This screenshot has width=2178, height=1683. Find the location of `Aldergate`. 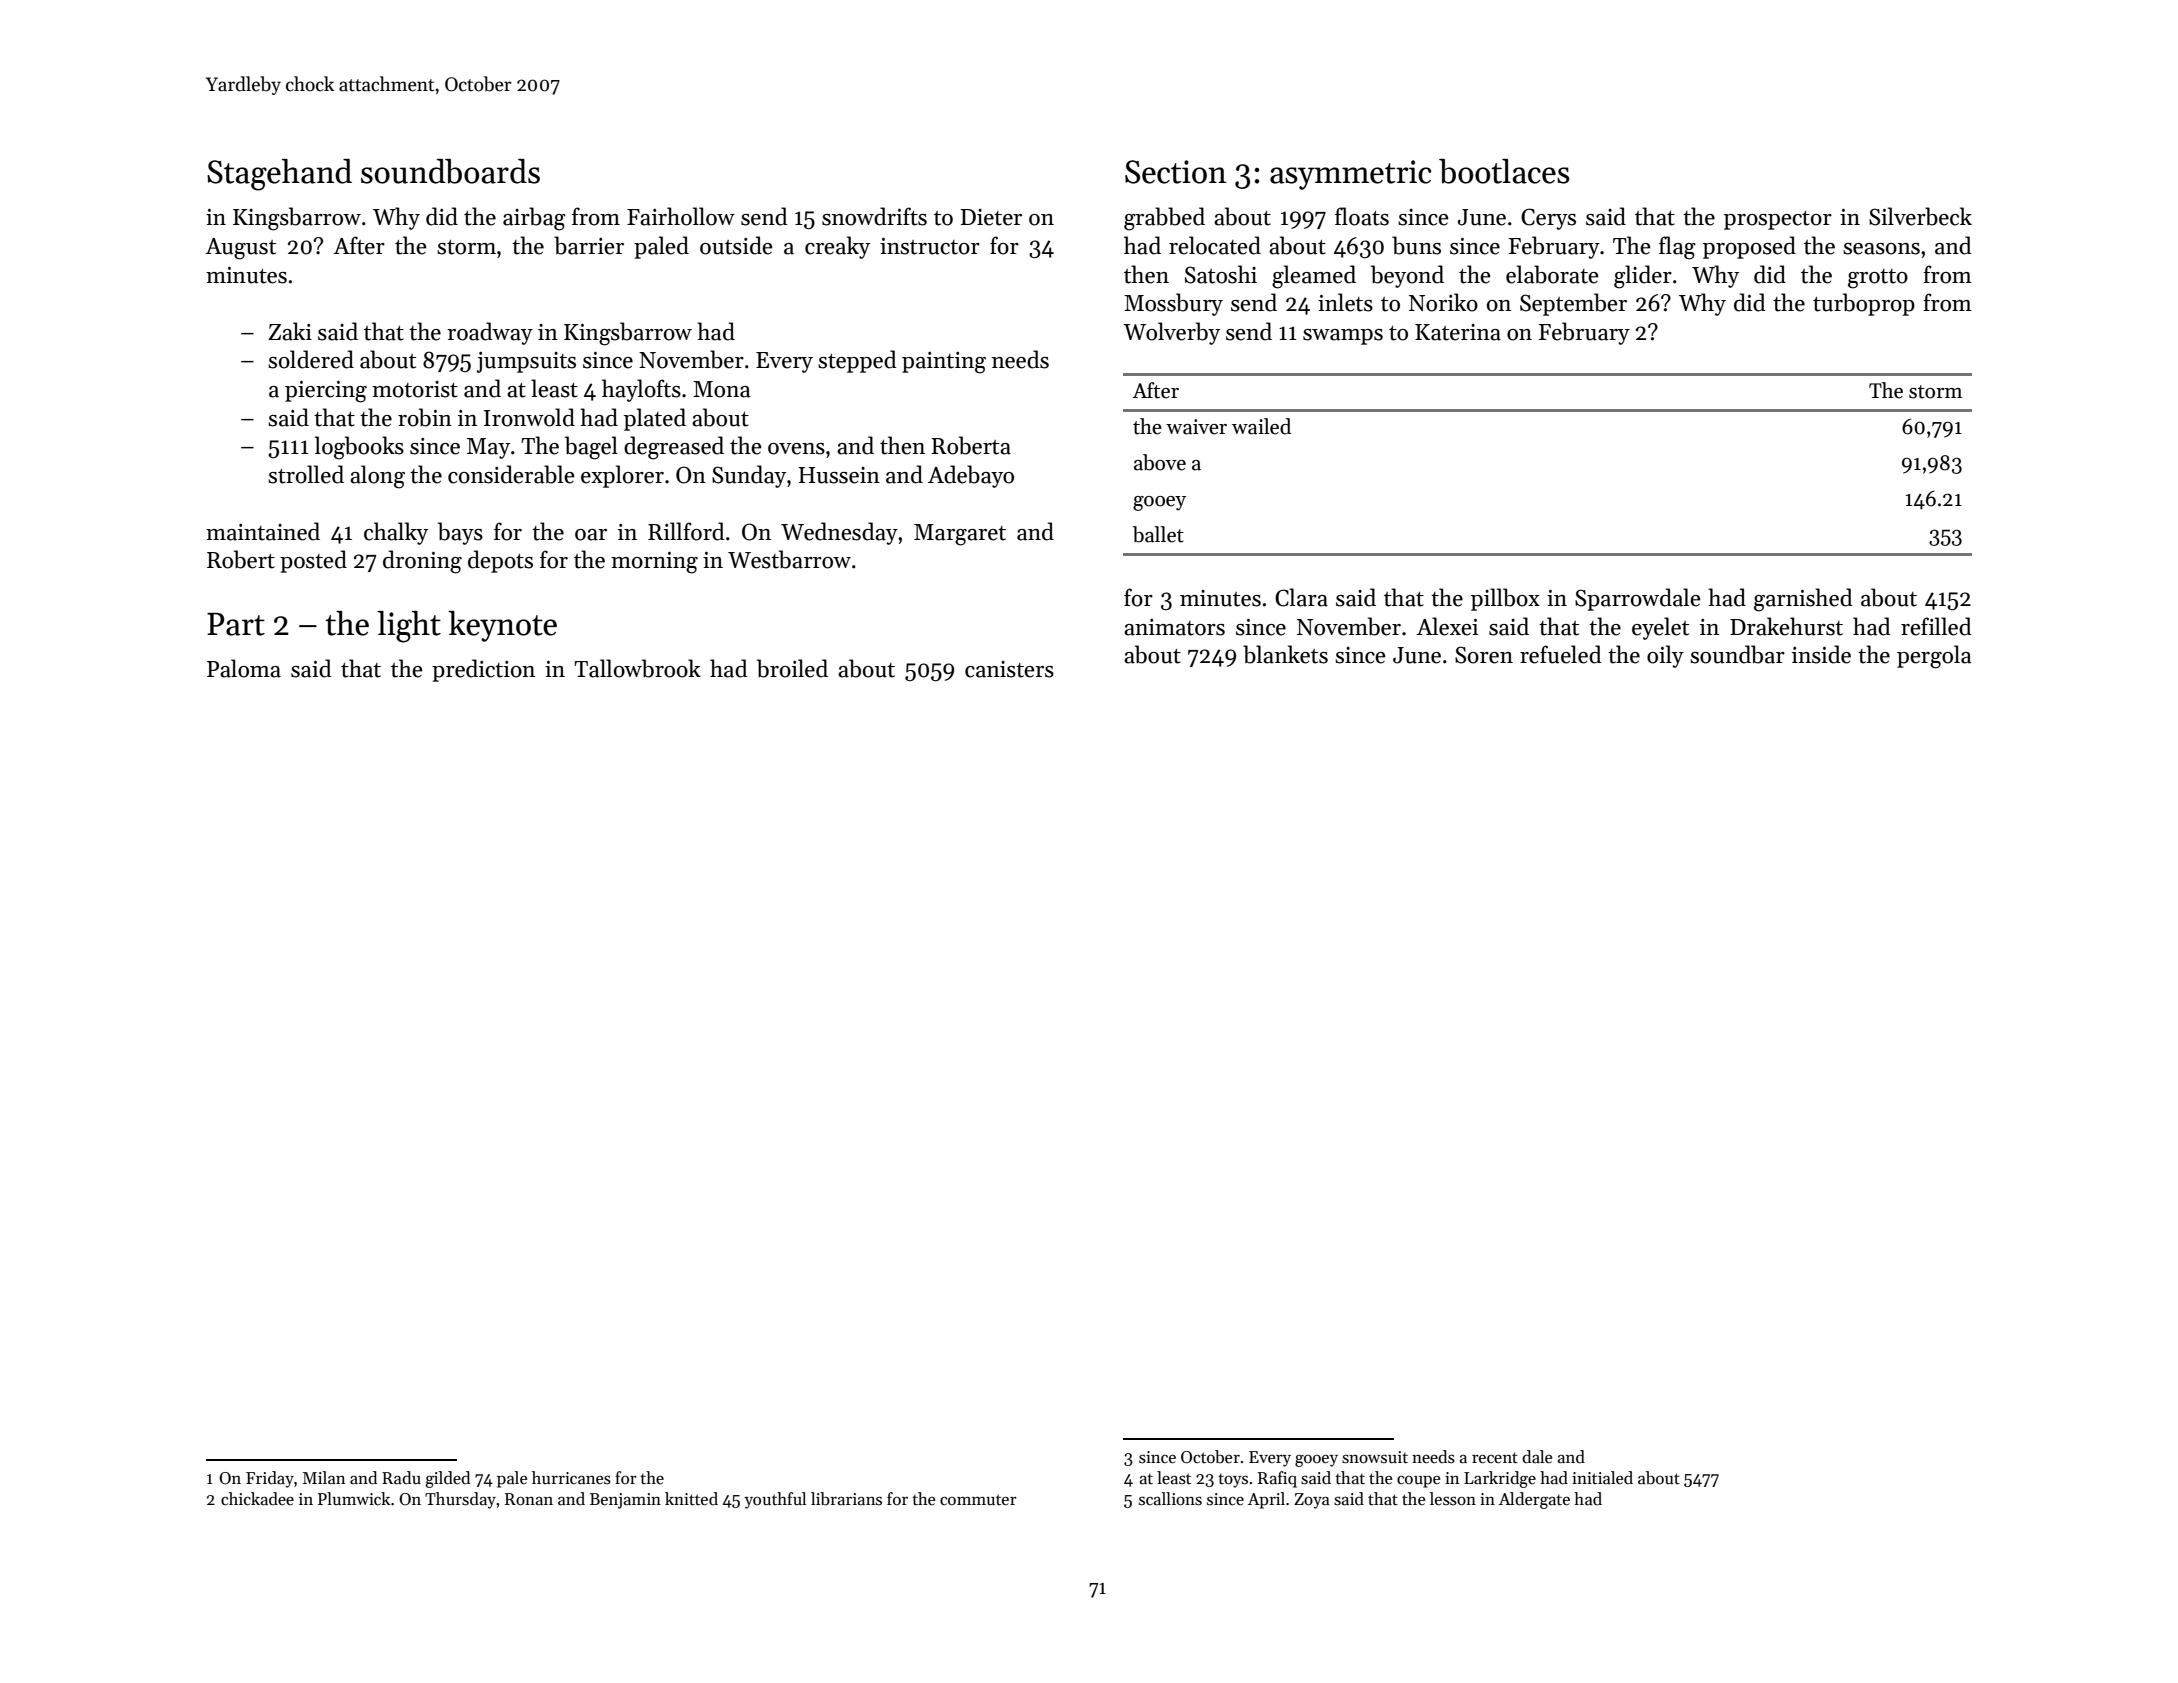

Aldergate is located at coordinates (1534, 1500).
